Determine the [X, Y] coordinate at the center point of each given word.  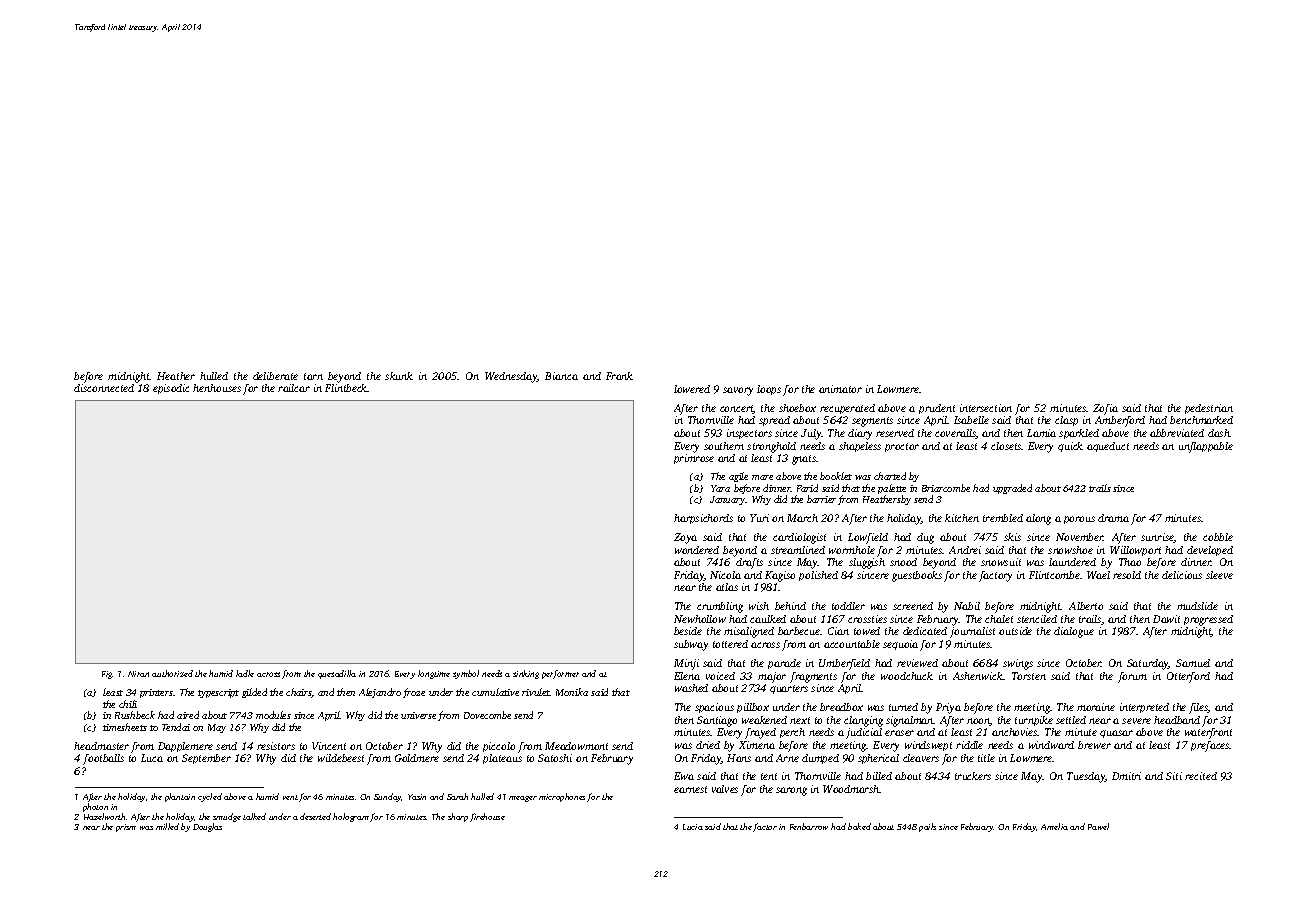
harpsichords [703, 519]
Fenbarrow [809, 826]
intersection [986, 408]
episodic [171, 389]
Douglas [207, 827]
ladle [245, 673]
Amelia [1054, 826]
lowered [692, 389]
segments [872, 422]
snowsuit [1001, 562]
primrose [694, 459]
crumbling [720, 607]
